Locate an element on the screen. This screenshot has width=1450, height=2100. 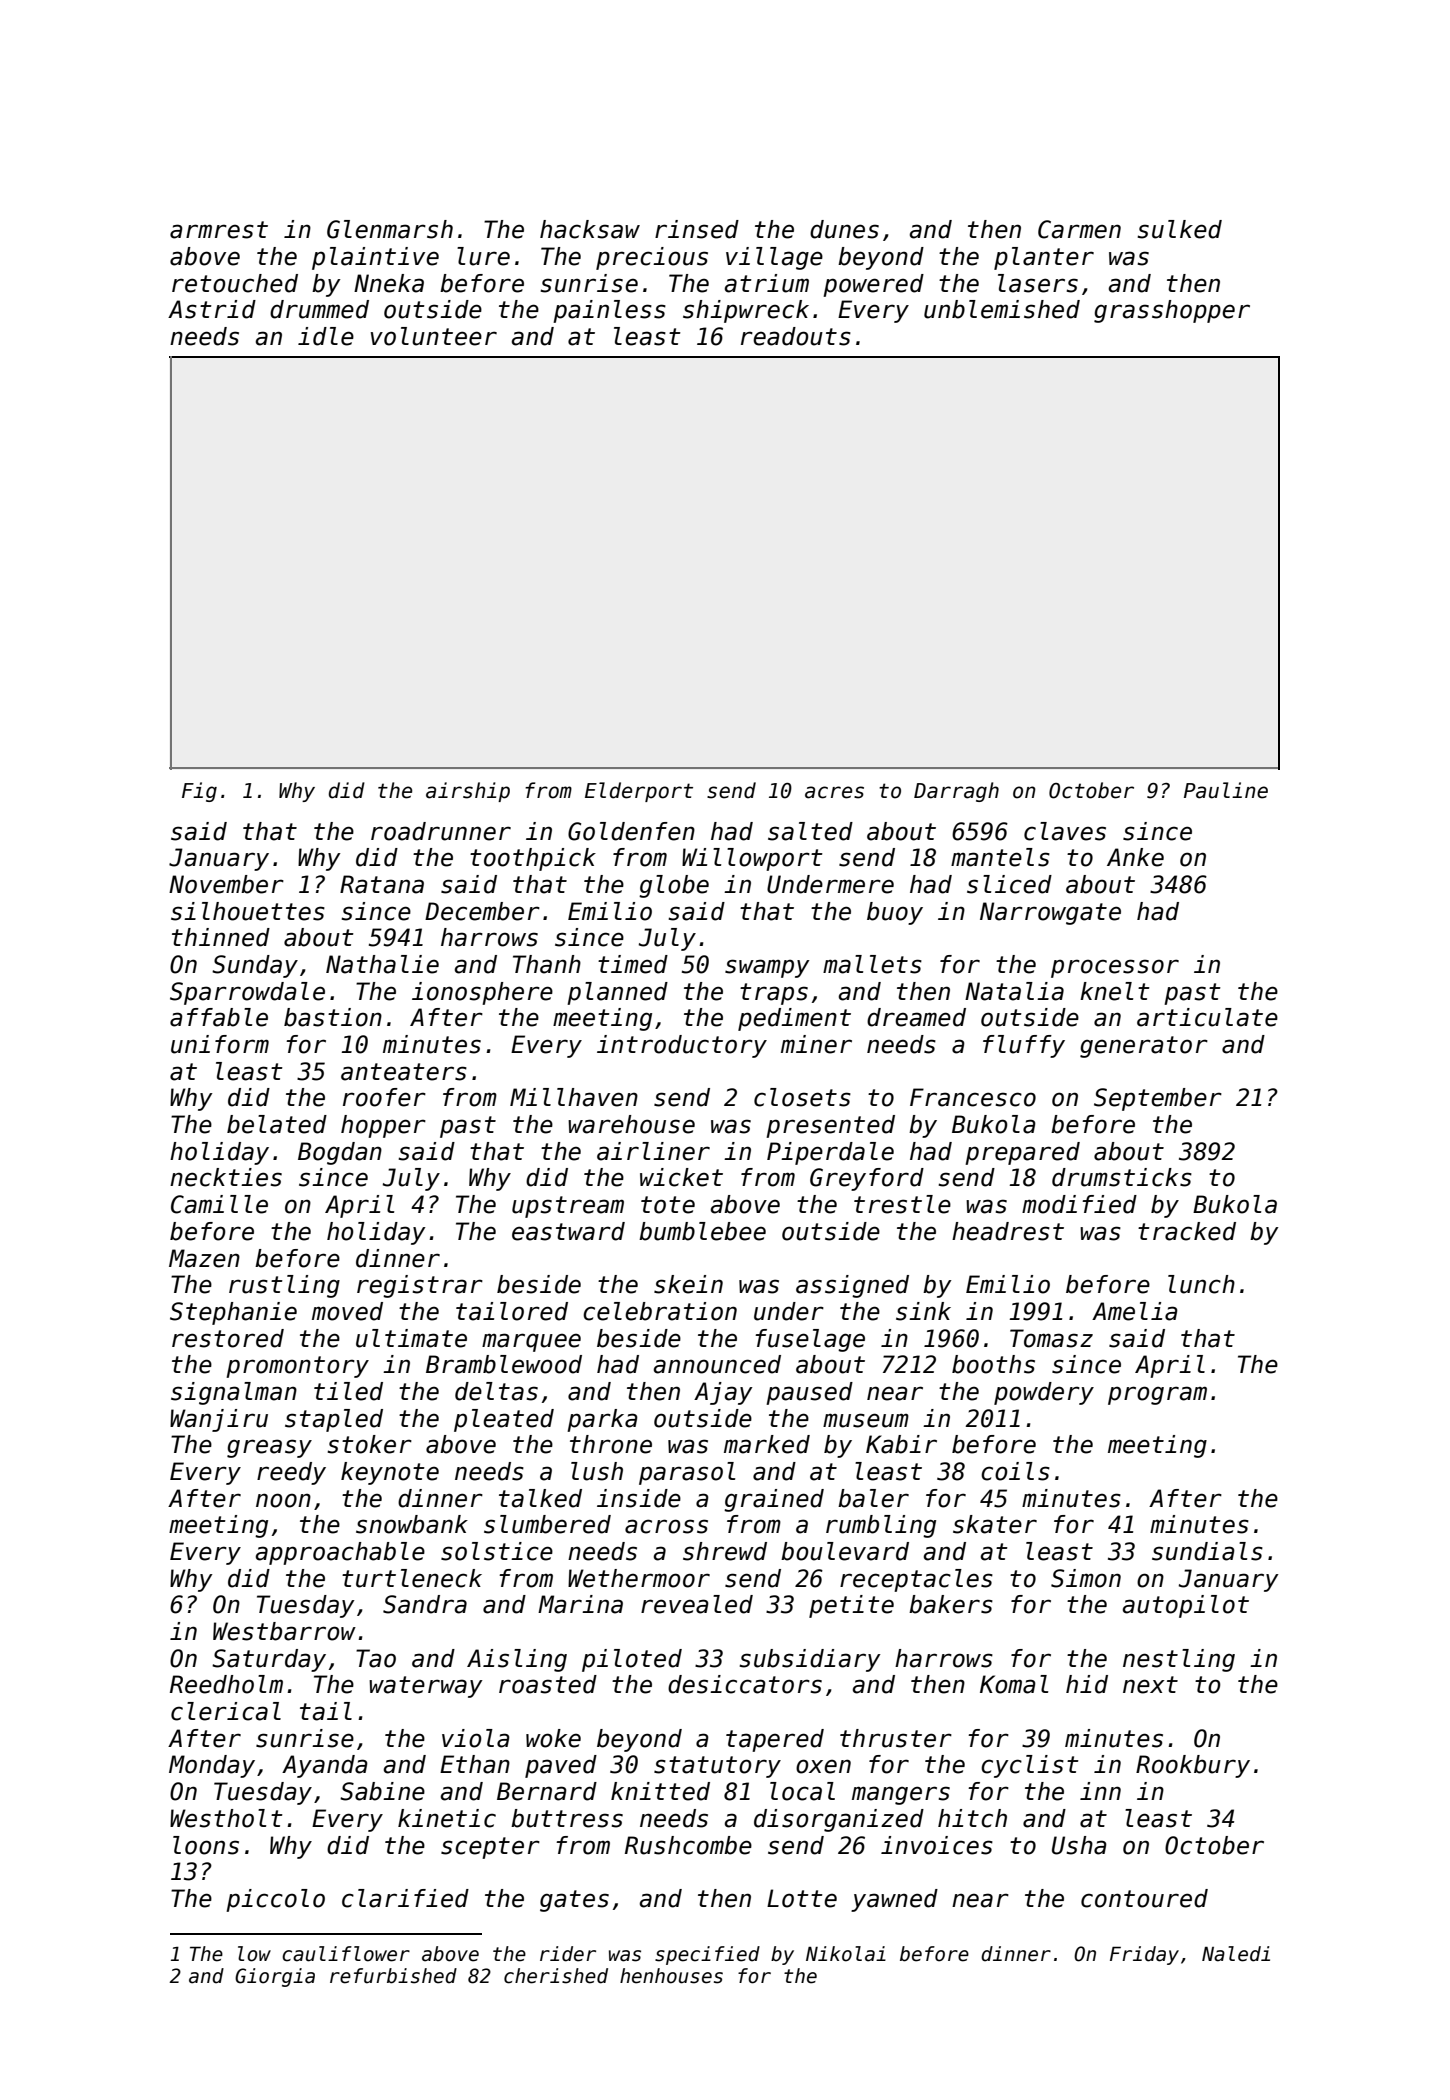
Sabine is located at coordinates (382, 1791).
